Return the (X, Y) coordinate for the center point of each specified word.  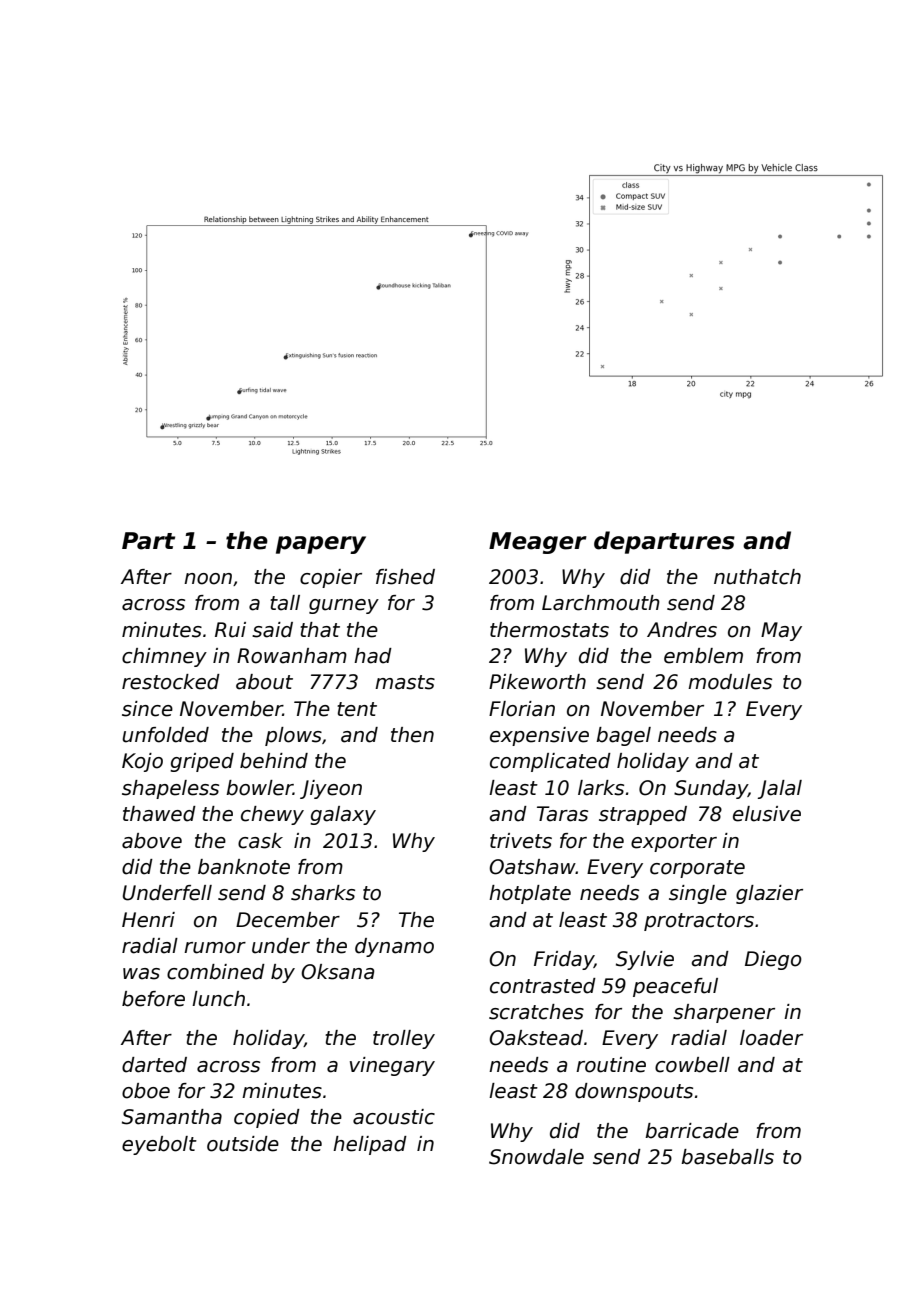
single (698, 894)
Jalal (780, 789)
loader (771, 1038)
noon (208, 579)
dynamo (394, 947)
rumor (215, 948)
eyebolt (159, 1145)
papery (321, 545)
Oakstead (536, 1038)
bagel (623, 736)
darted (154, 1065)
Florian (522, 709)
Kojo (142, 762)
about (264, 682)
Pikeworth (537, 682)
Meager (538, 543)
